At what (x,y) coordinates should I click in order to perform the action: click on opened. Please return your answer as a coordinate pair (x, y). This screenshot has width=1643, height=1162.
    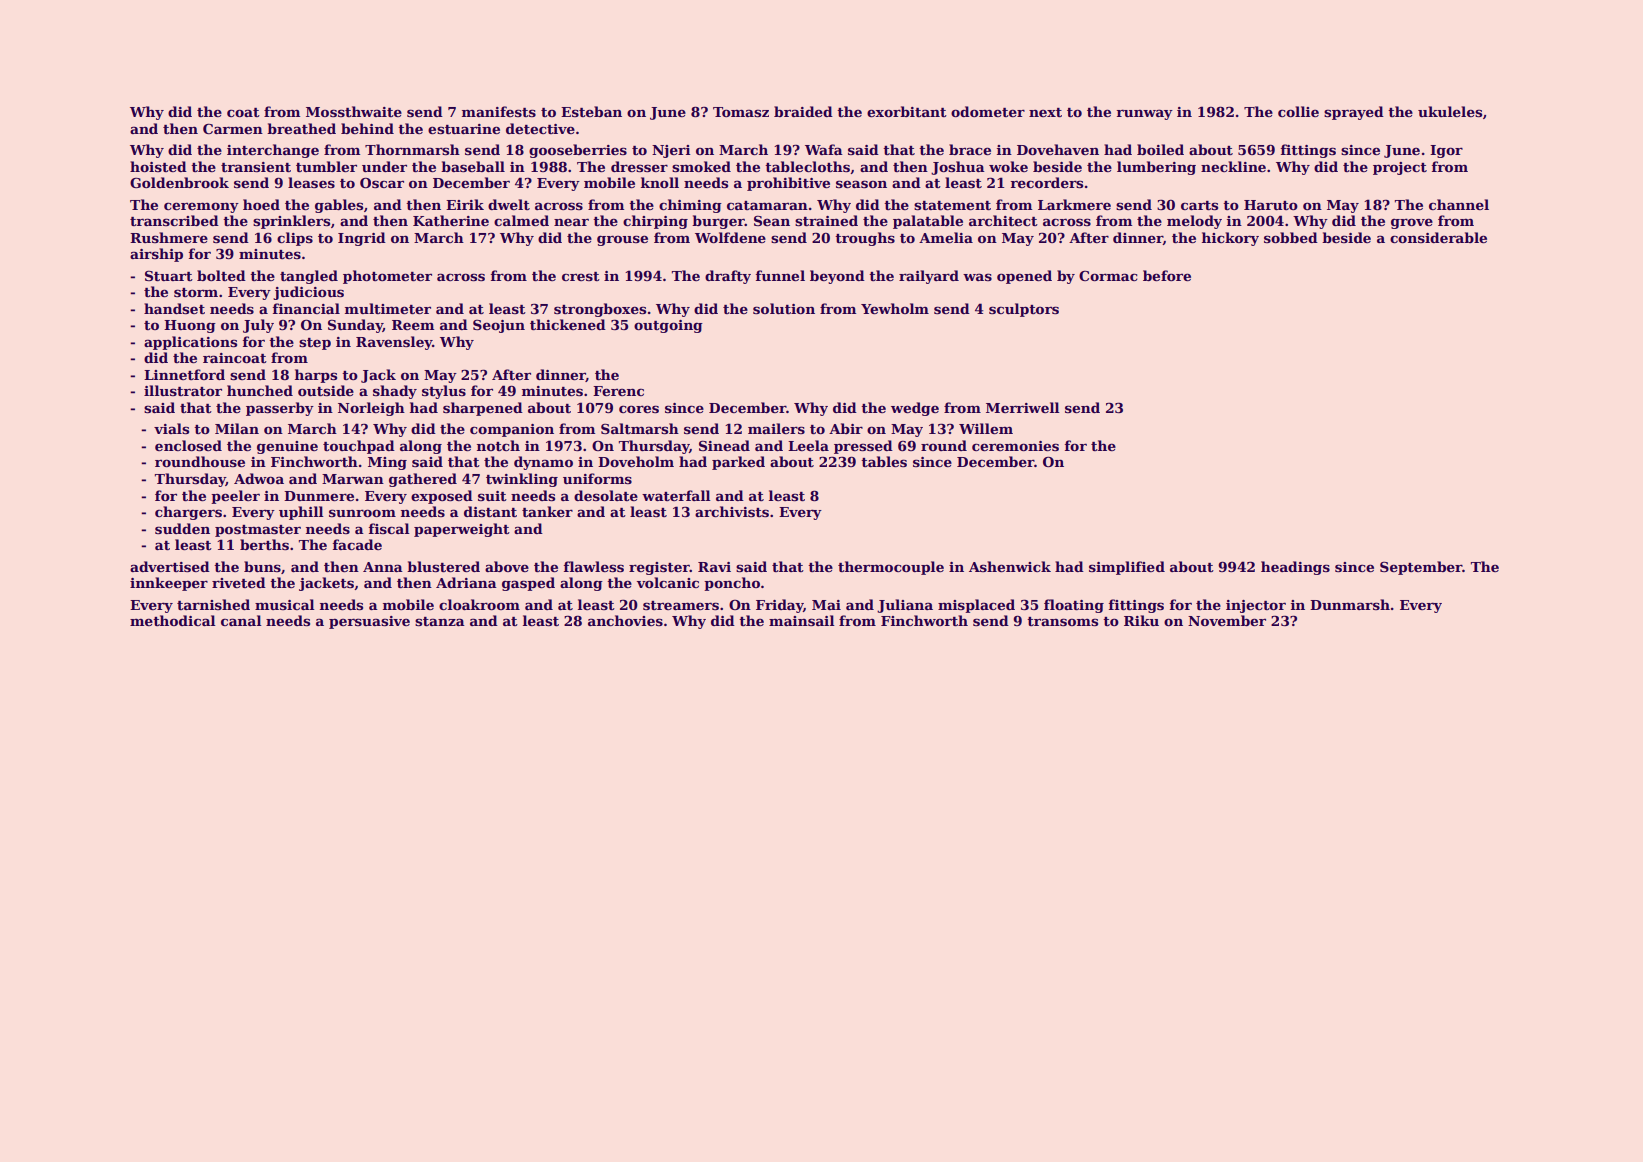
    Looking at the image, I should click on (1024, 277).
